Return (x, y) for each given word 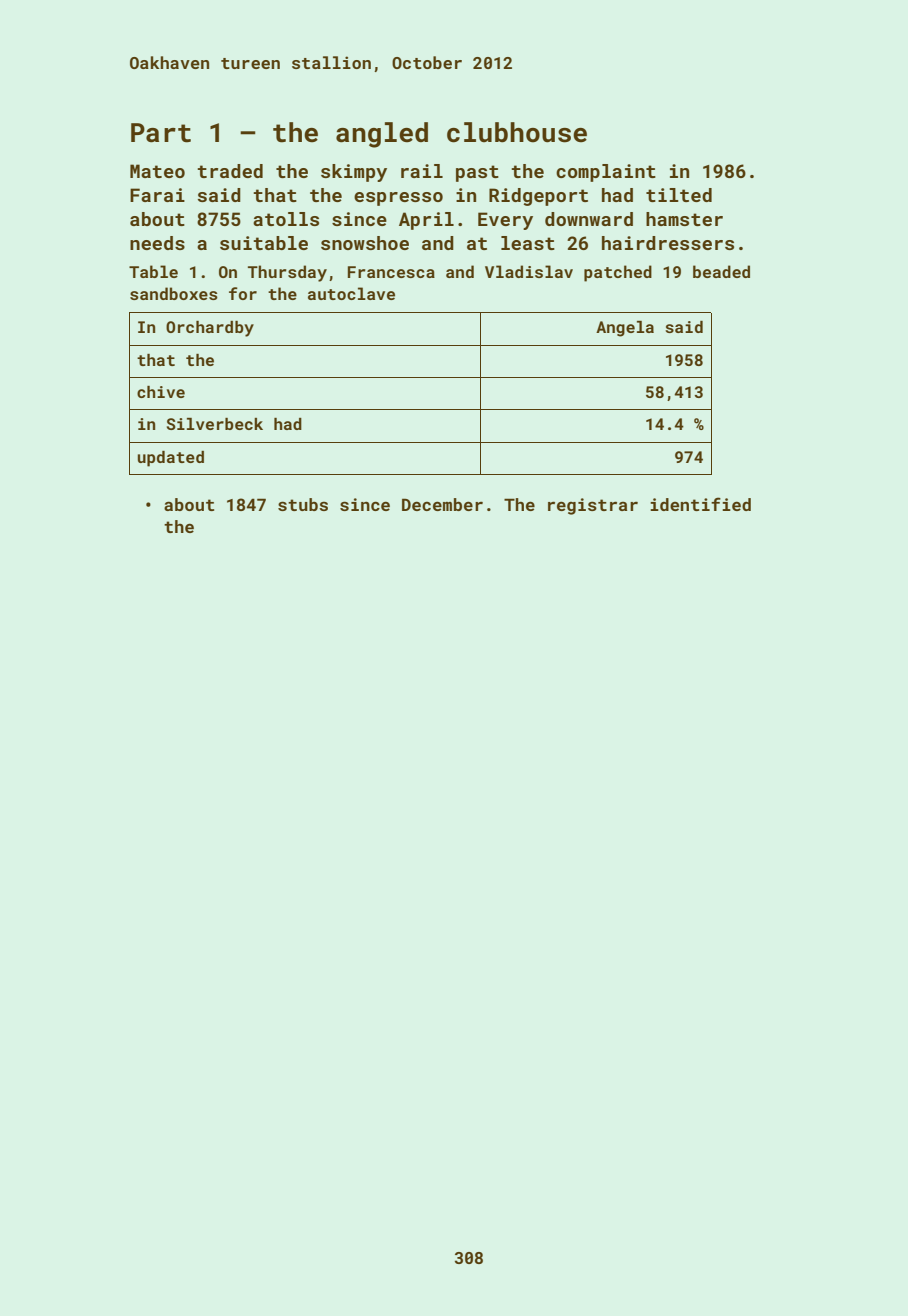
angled (382, 135)
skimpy (354, 173)
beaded (721, 271)
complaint (606, 173)
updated (171, 459)
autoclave (351, 293)
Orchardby (210, 329)
